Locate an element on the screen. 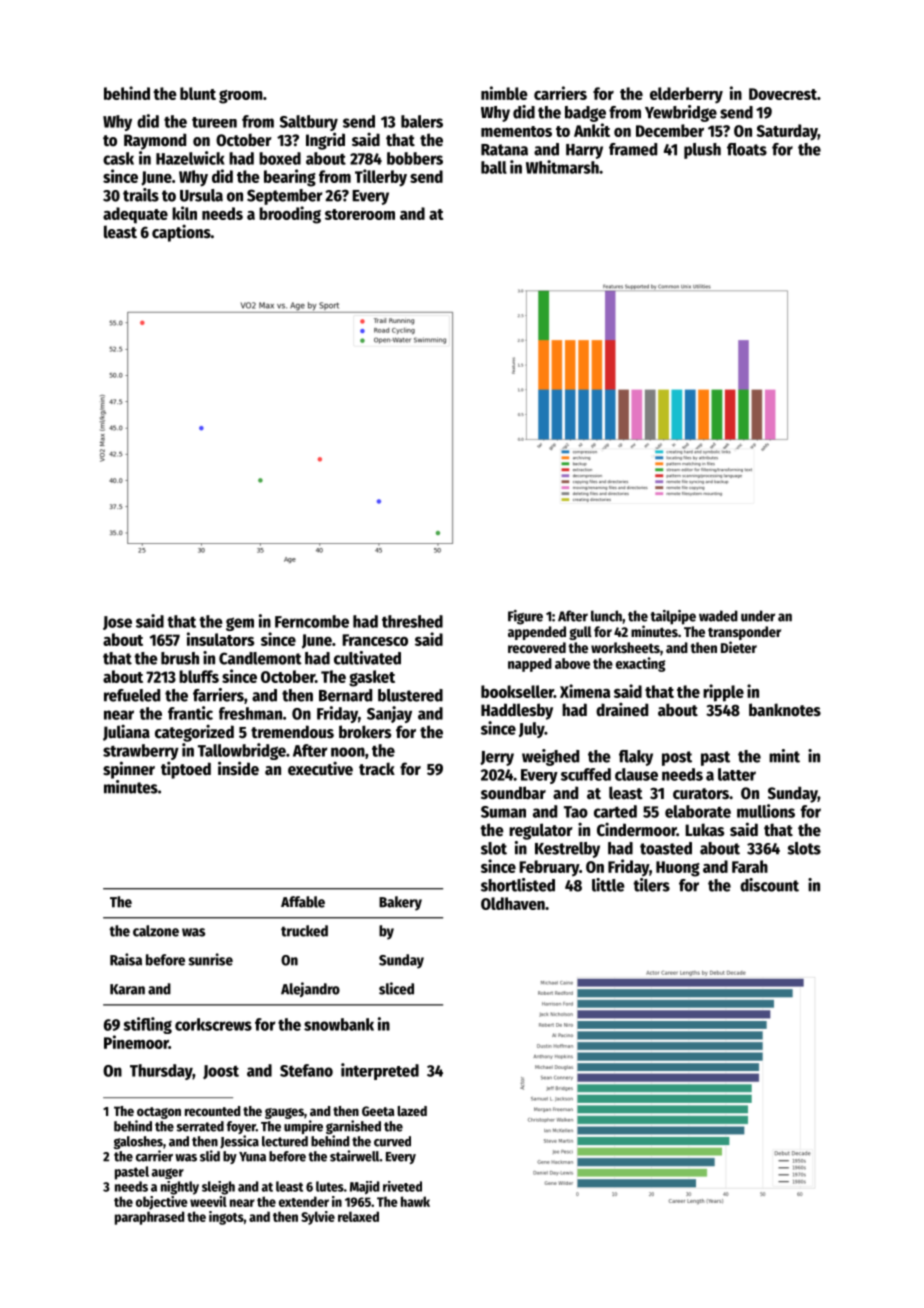 The height and width of the screenshot is (1308, 924). balers is located at coordinates (422, 121).
